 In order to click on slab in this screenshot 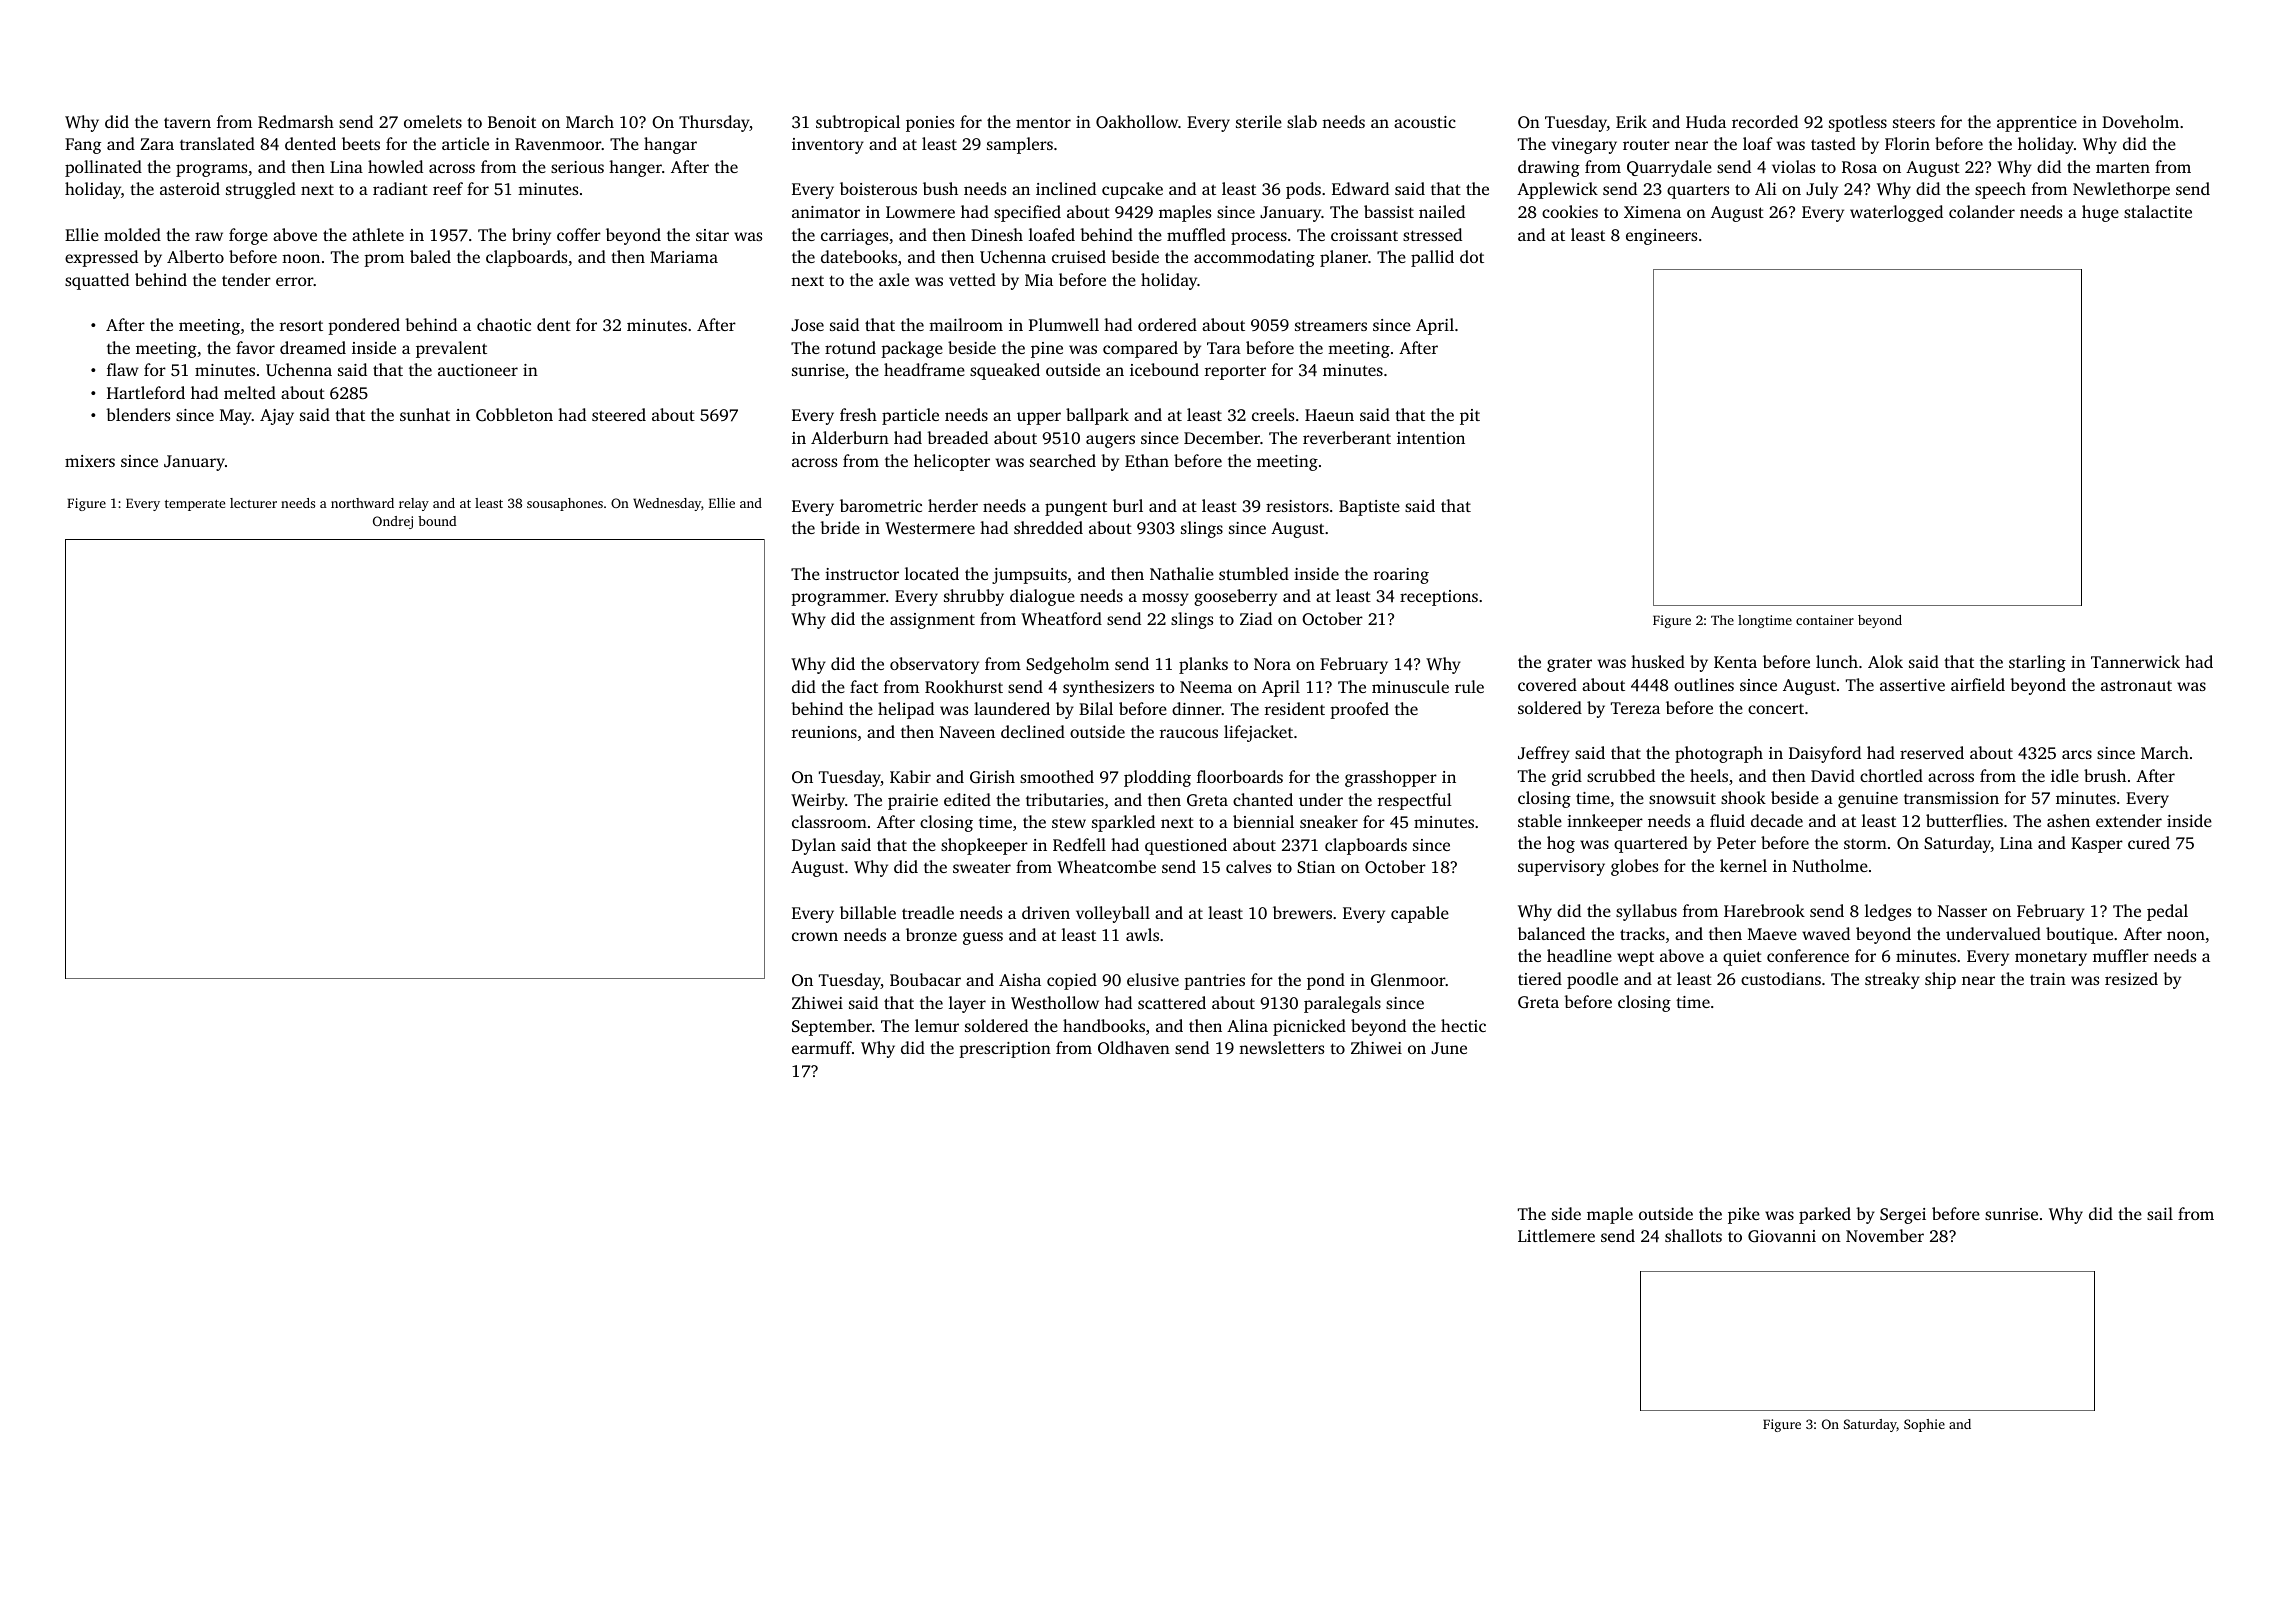, I will do `click(1302, 121)`.
